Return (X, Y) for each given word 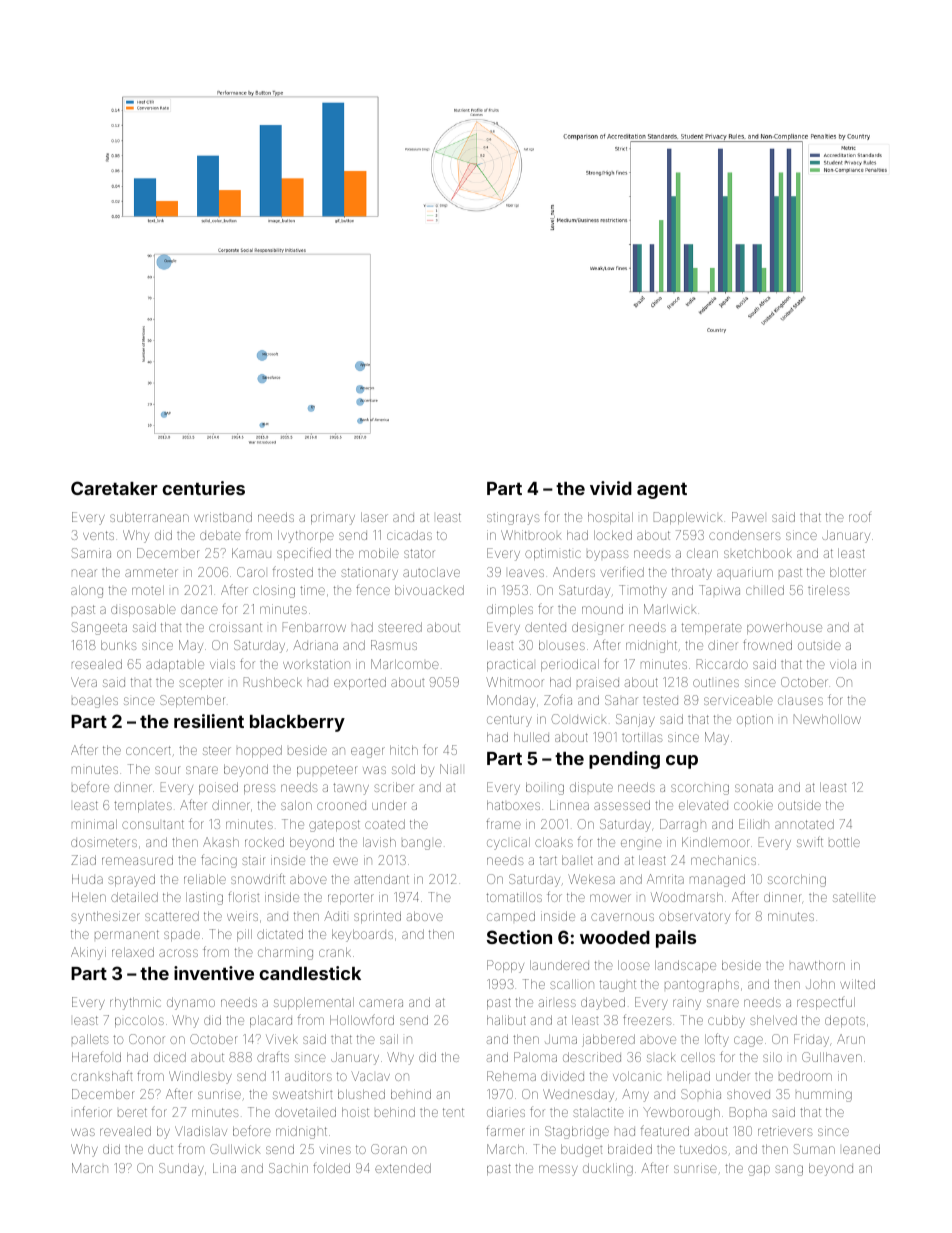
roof (860, 517)
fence (373, 590)
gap (759, 1170)
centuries (203, 488)
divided (562, 1076)
